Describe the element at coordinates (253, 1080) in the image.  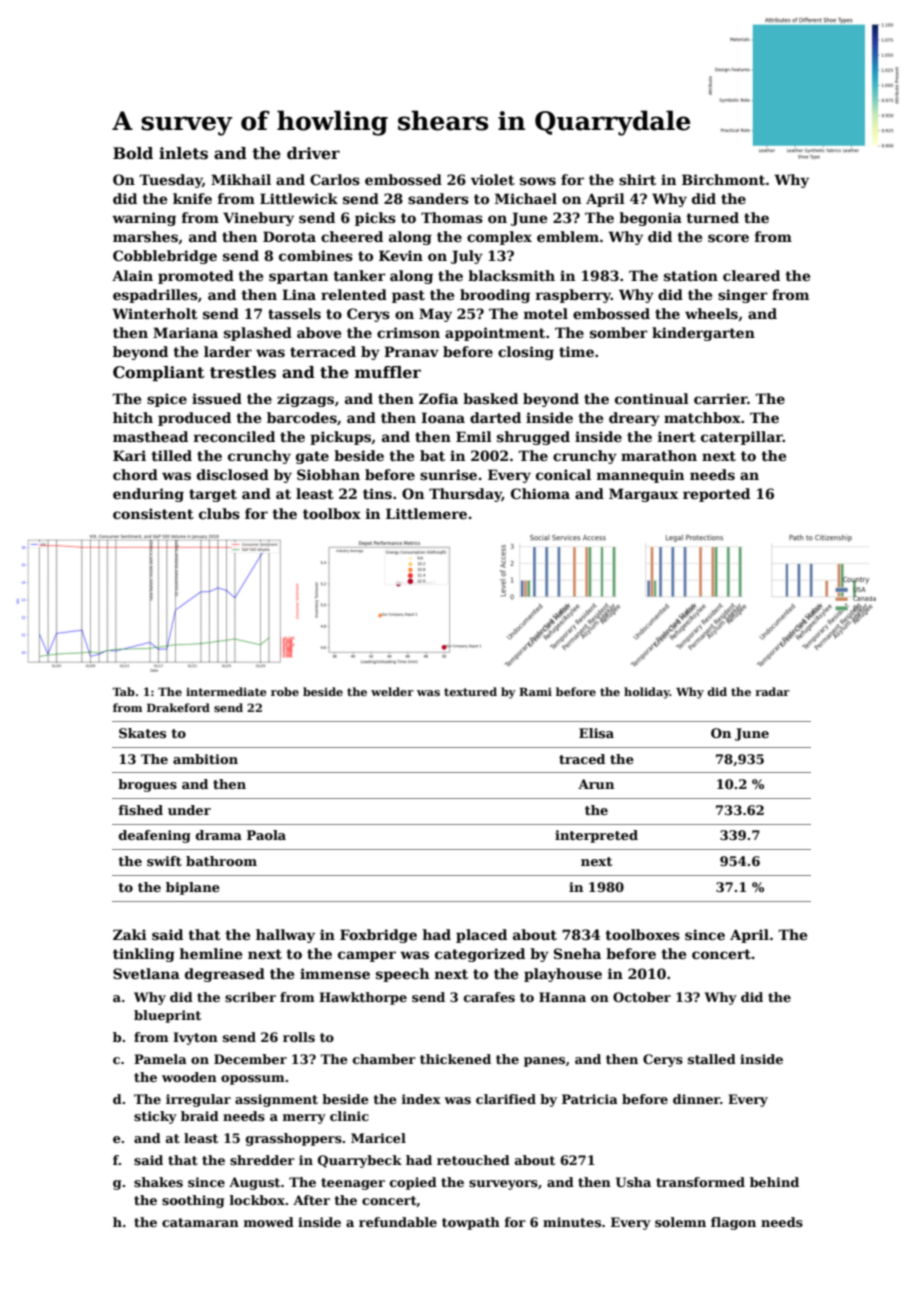
I see `opossum` at that location.
